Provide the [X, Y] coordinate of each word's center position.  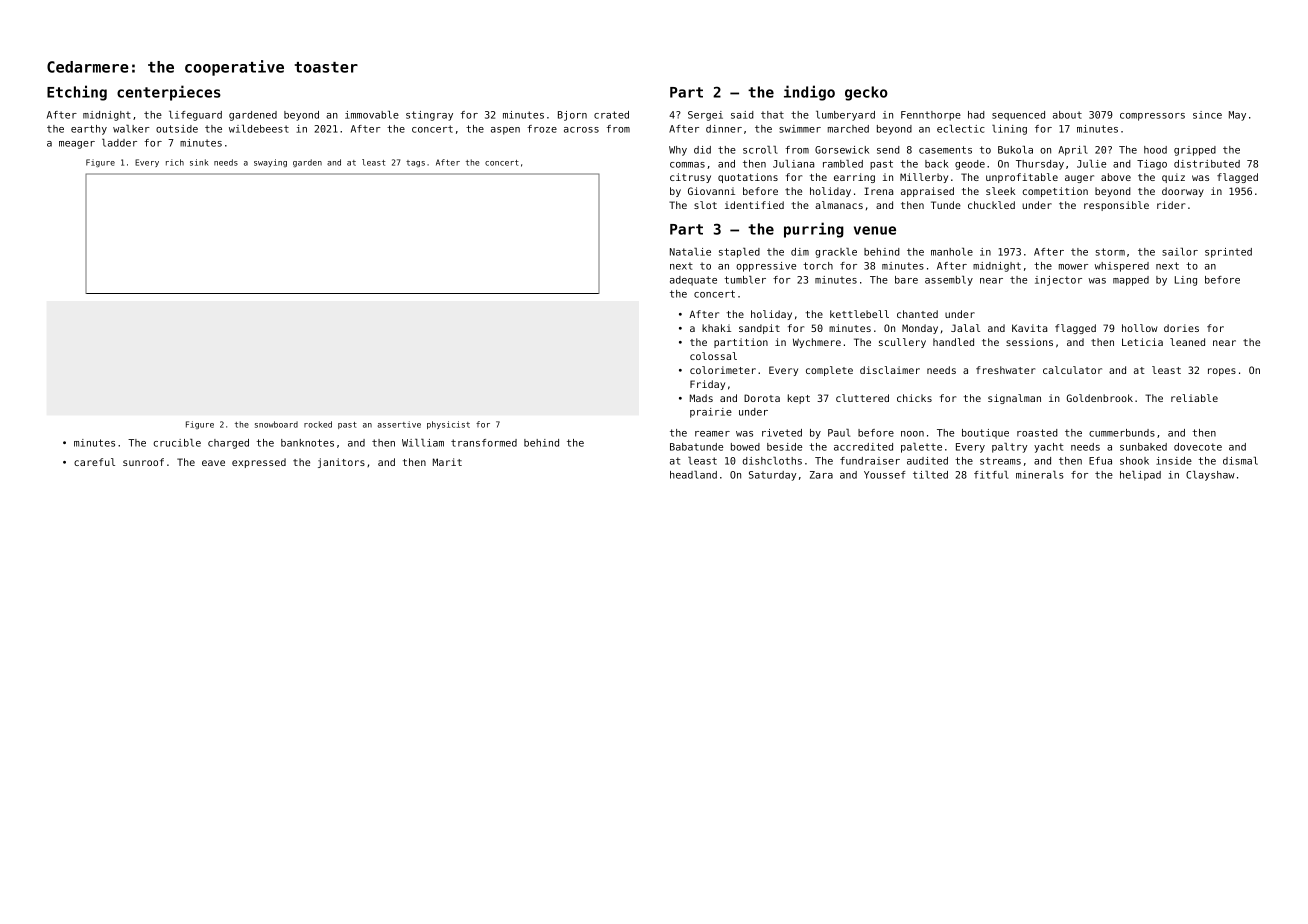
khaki [716, 328]
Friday [707, 385]
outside [177, 129]
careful [94, 462]
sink [199, 162]
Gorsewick [842, 150]
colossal [713, 356]
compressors [1152, 117]
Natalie [690, 252]
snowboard [276, 424]
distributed [1207, 164]
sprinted [1228, 253]
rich [175, 162]
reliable [1194, 398]
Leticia [1142, 342]
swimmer [800, 129]
